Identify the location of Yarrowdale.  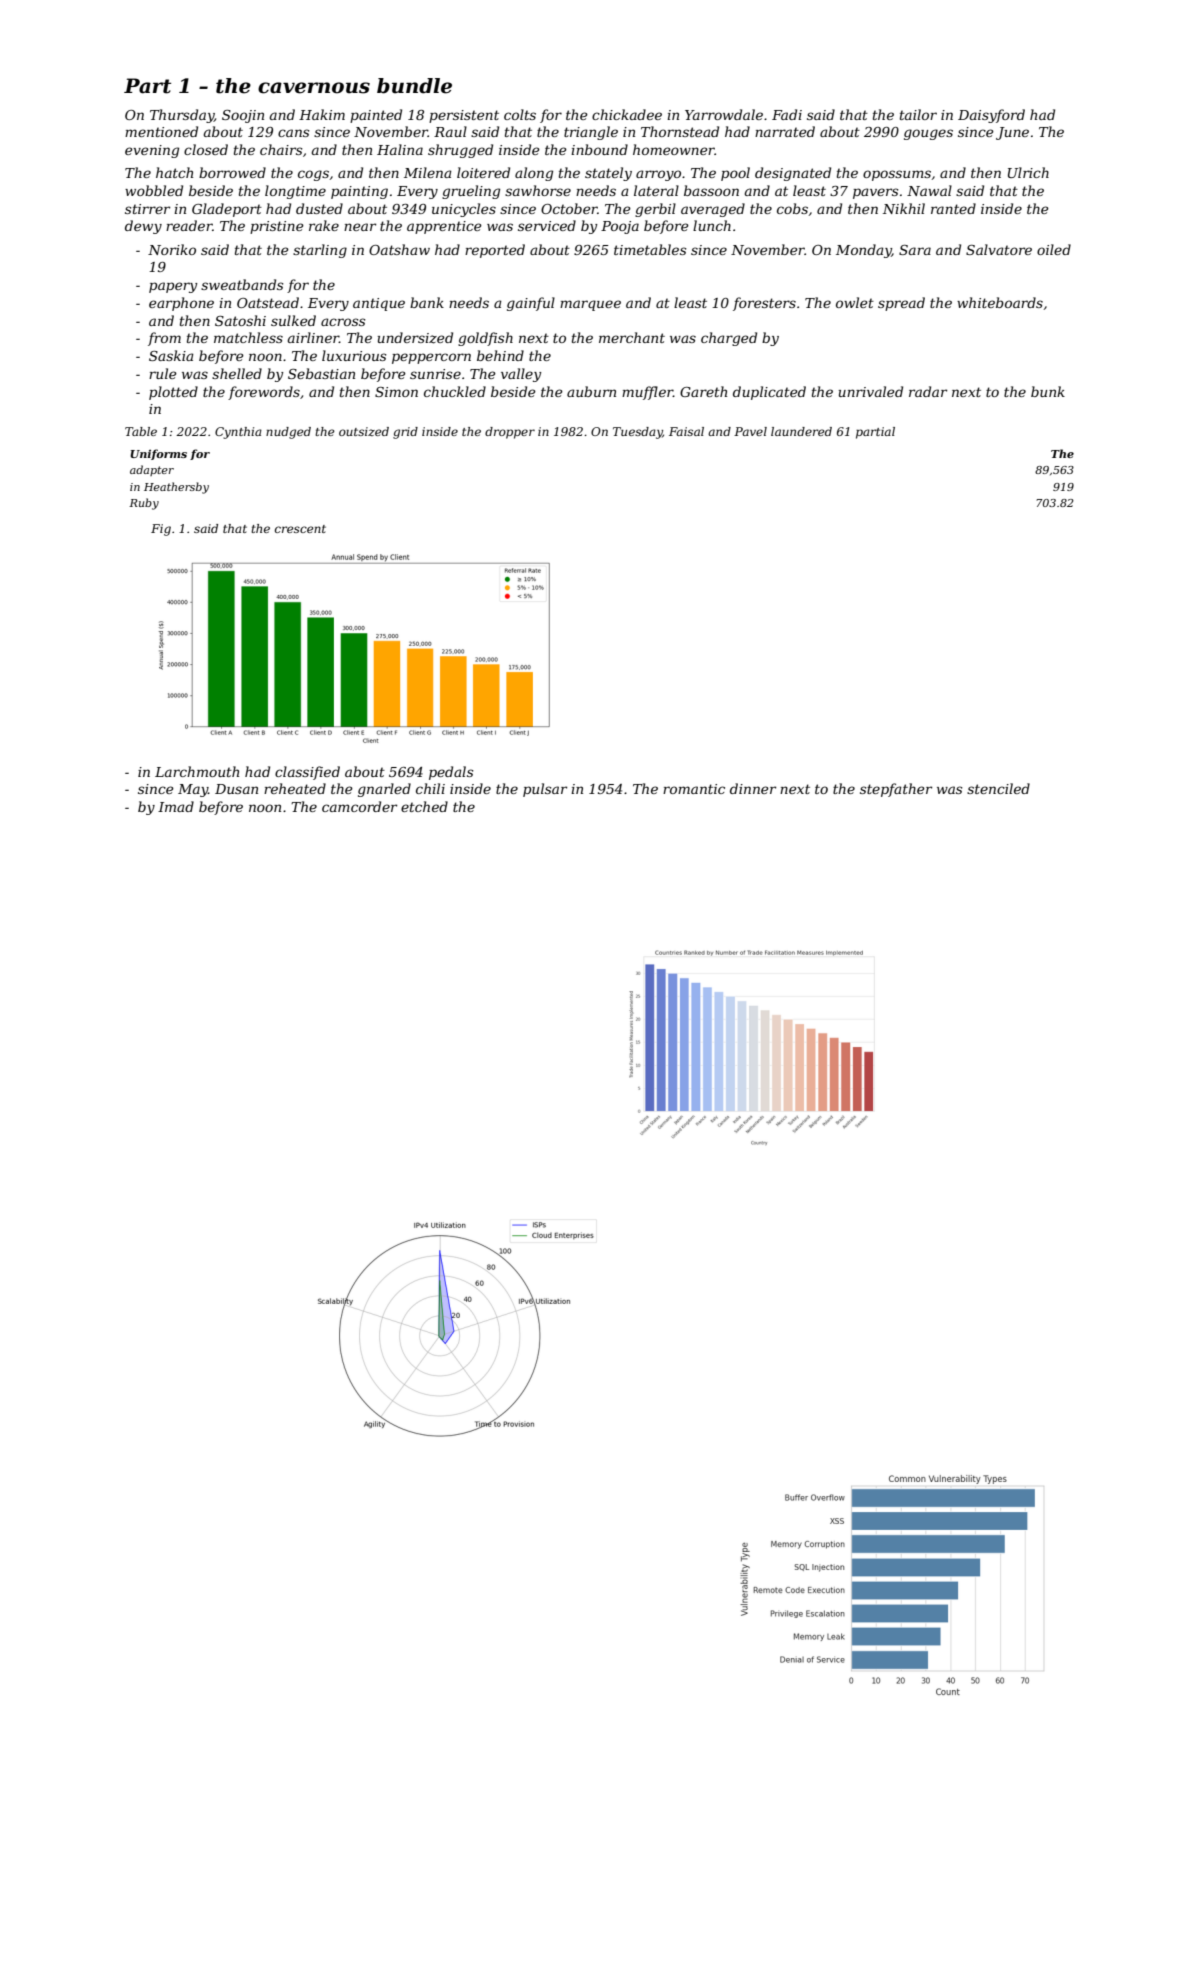
(724, 114).
